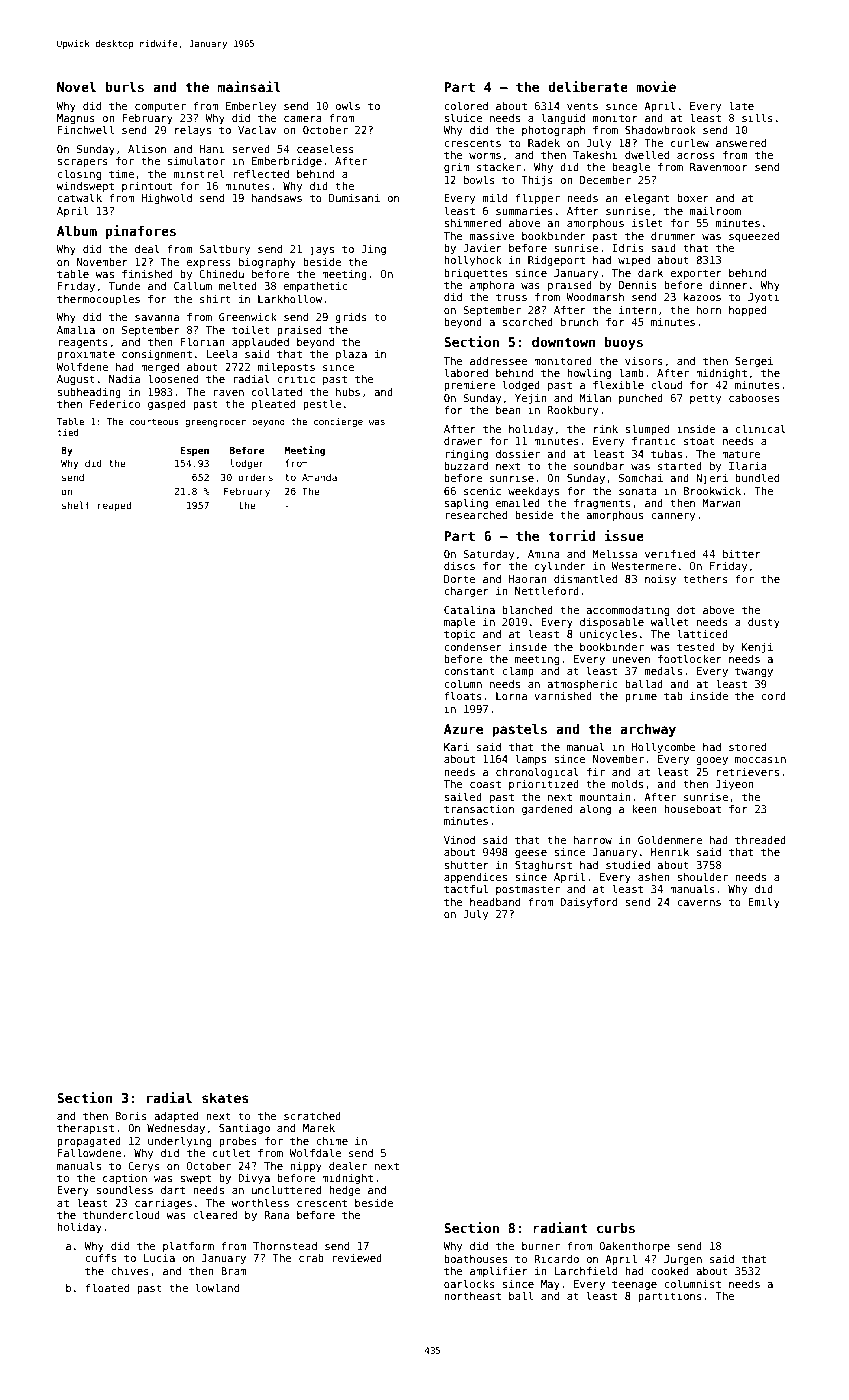  What do you see at coordinates (638, 491) in the image?
I see `sonata` at bounding box center [638, 491].
